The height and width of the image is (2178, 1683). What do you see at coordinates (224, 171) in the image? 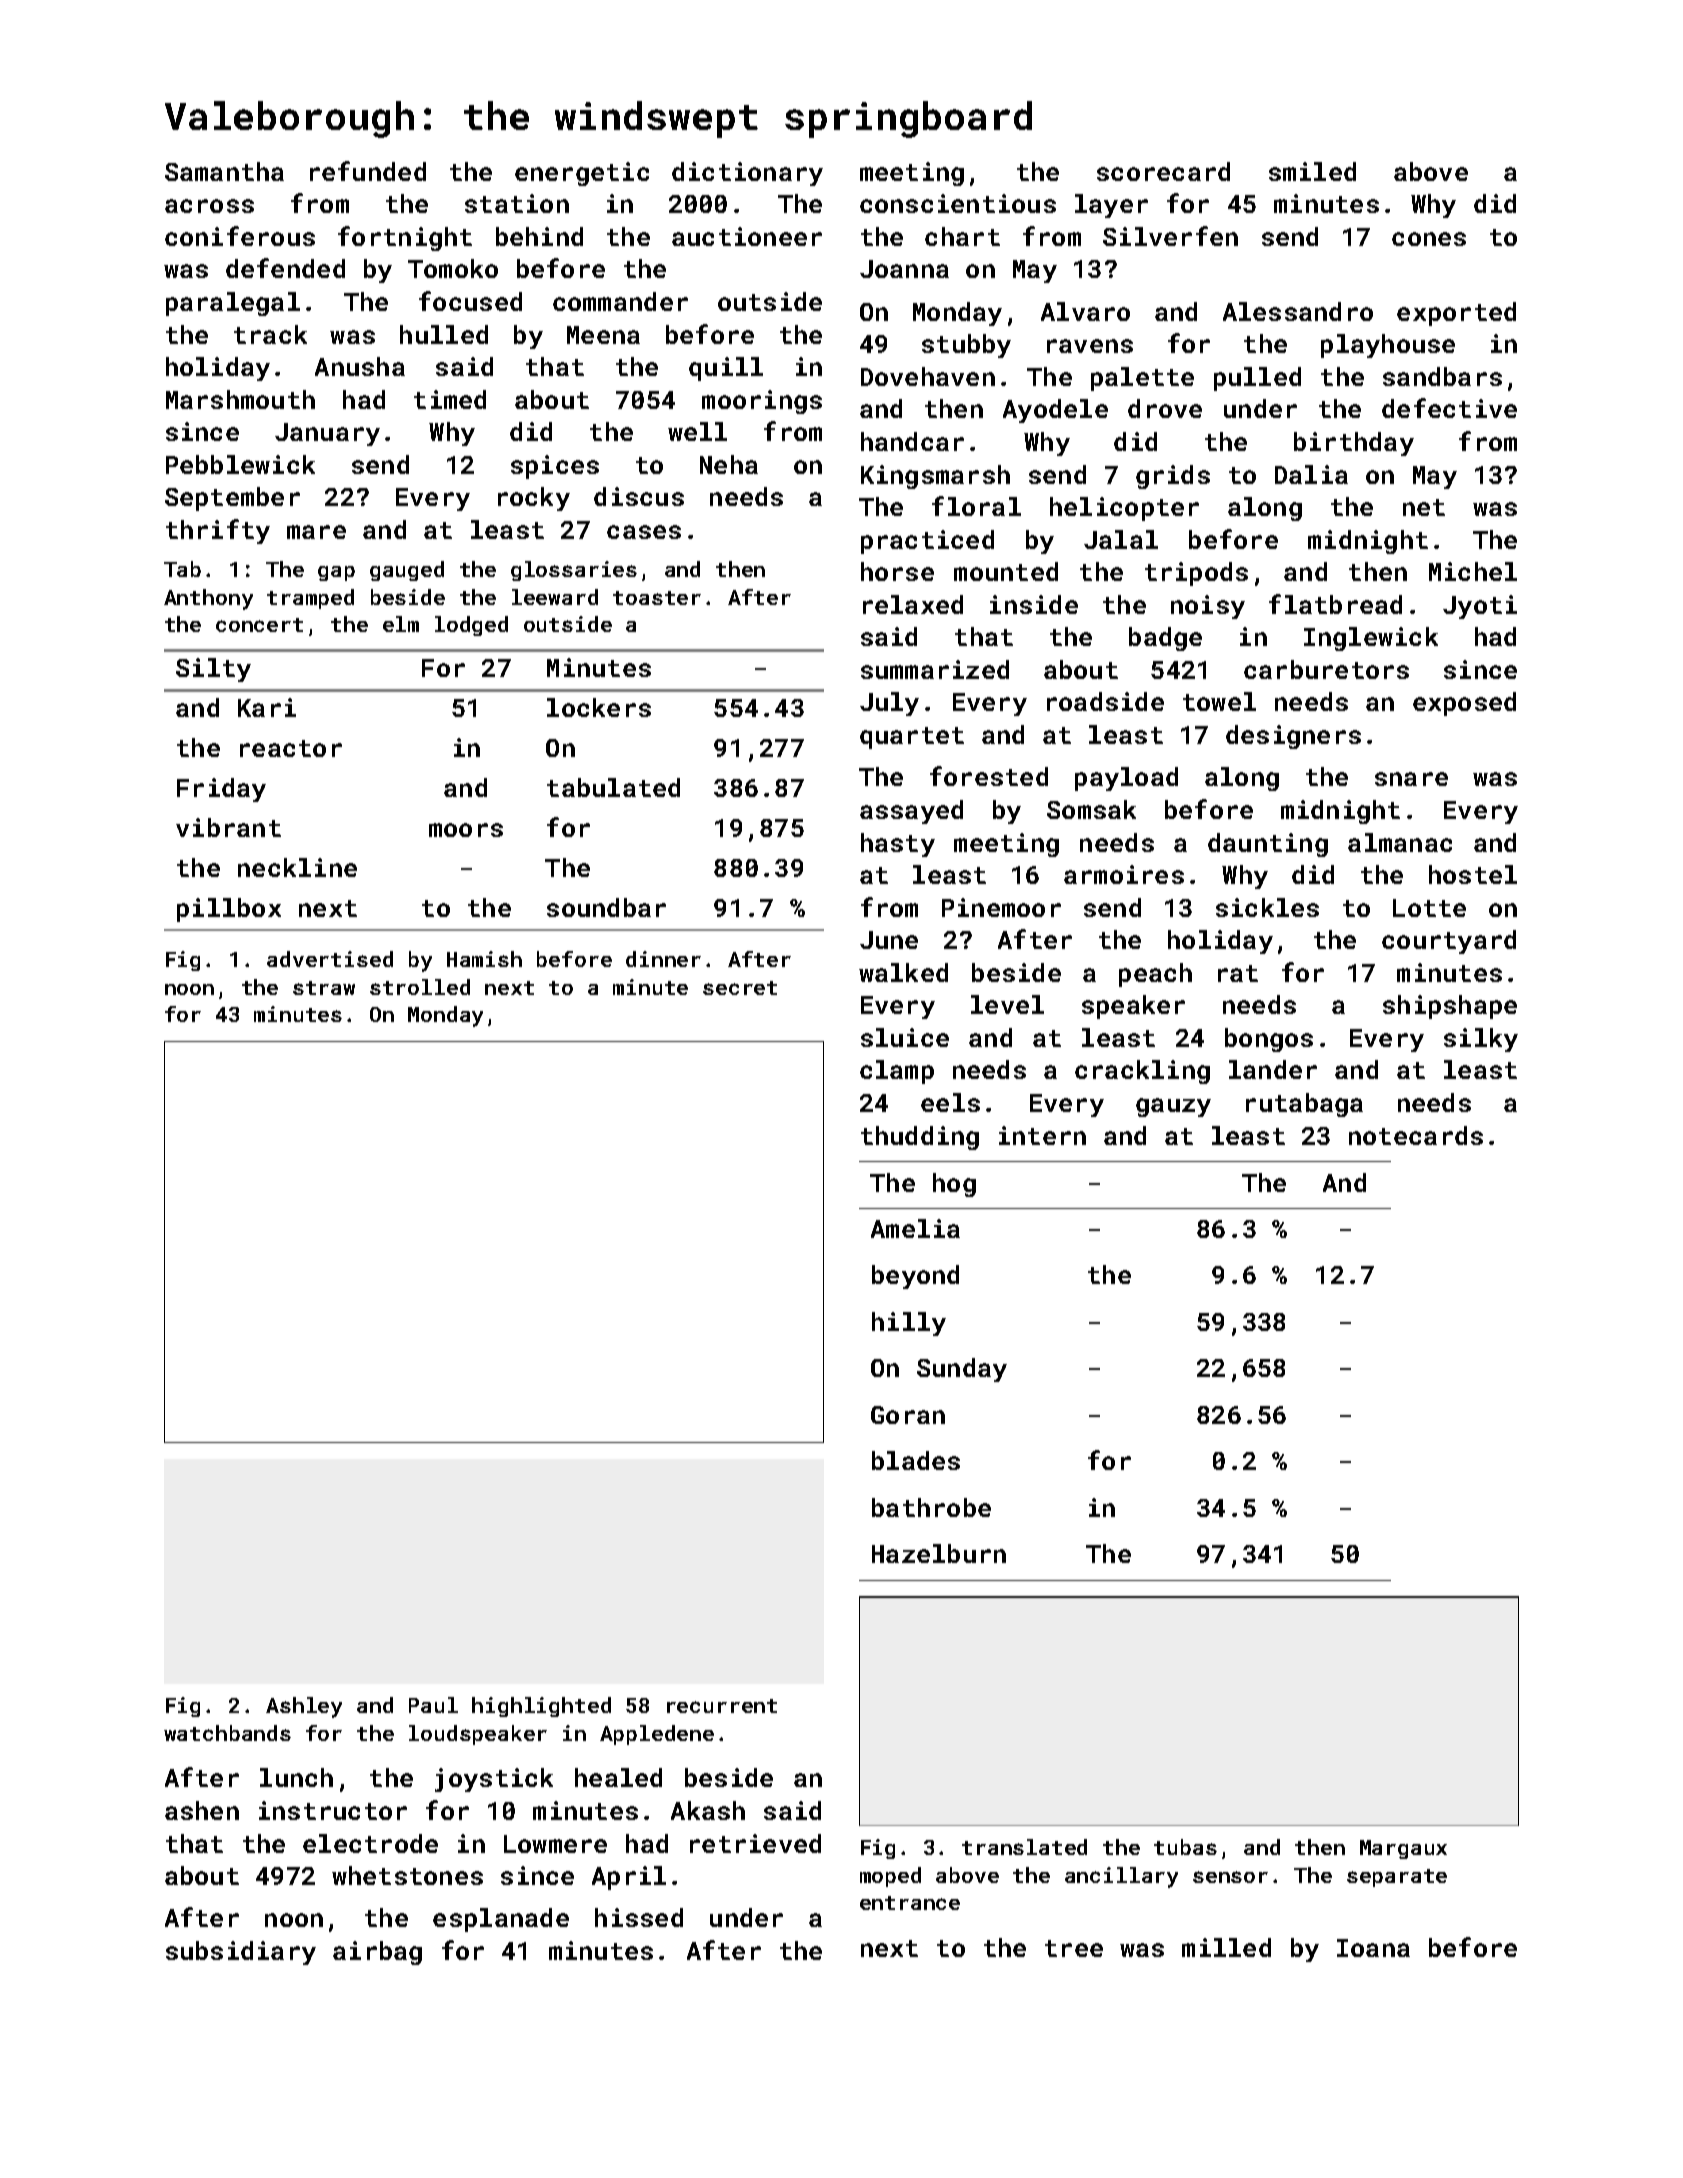
I see `Samantha` at bounding box center [224, 171].
